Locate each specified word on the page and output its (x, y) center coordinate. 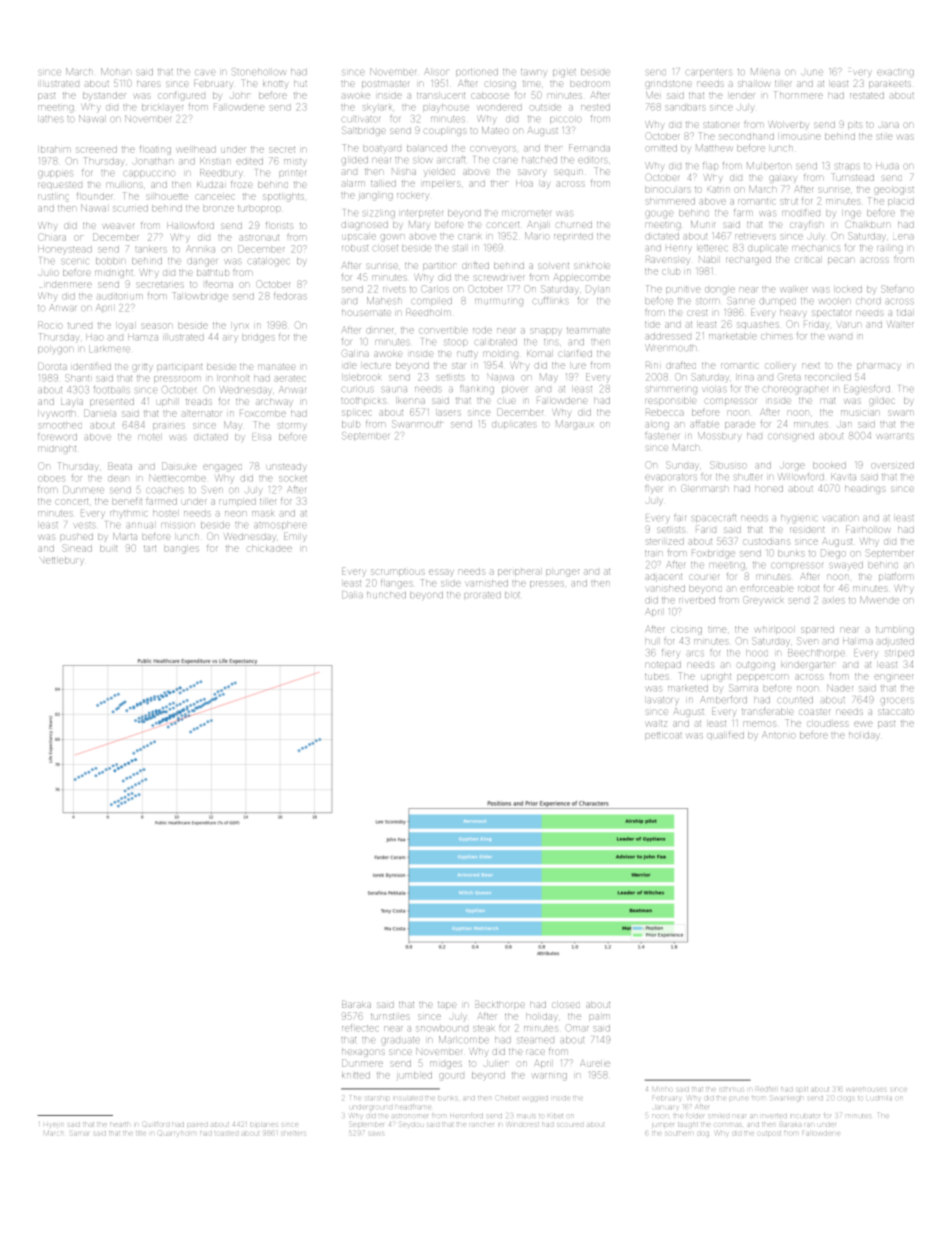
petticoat (663, 735)
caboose (490, 96)
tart (150, 549)
